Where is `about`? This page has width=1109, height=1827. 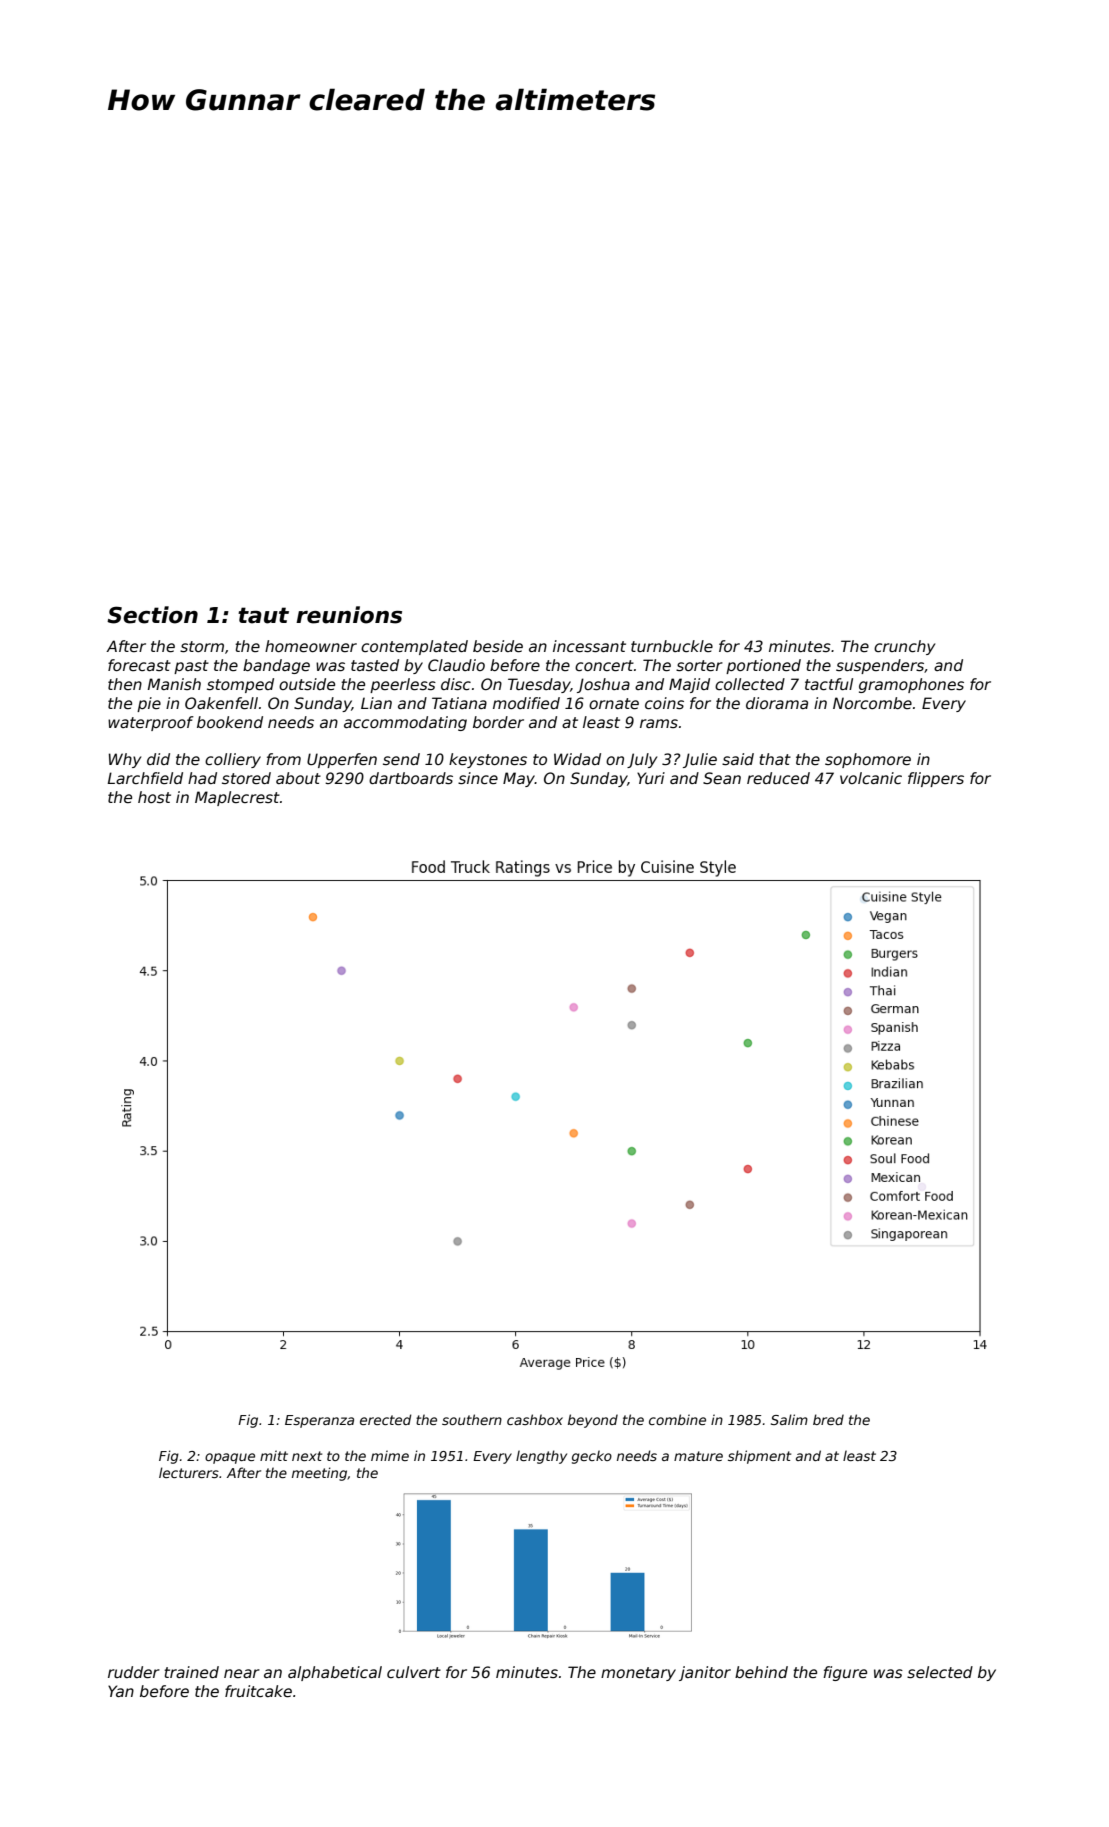 about is located at coordinates (298, 778).
